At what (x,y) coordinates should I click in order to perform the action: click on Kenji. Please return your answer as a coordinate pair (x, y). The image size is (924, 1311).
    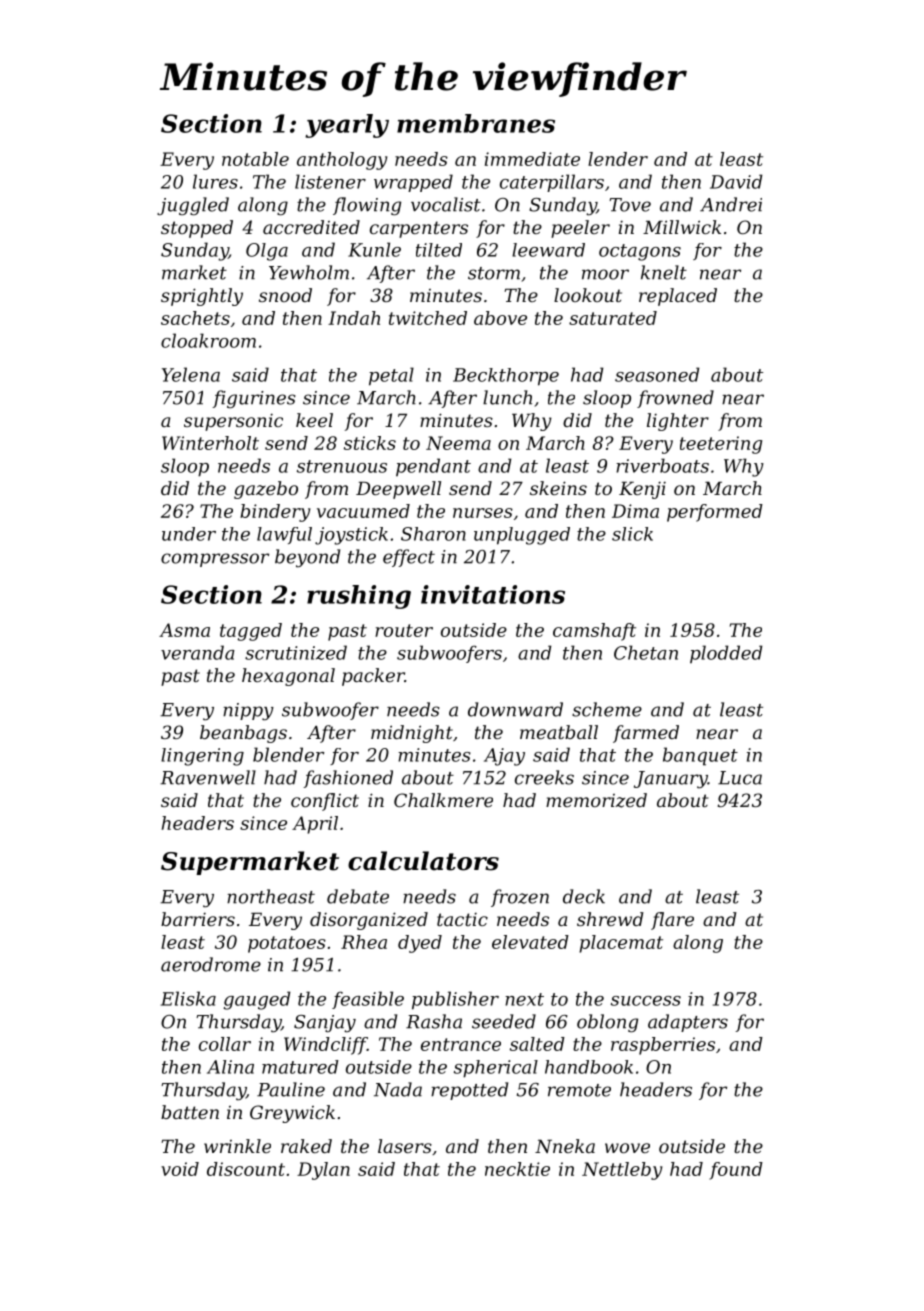
    Looking at the image, I should click on (642, 490).
